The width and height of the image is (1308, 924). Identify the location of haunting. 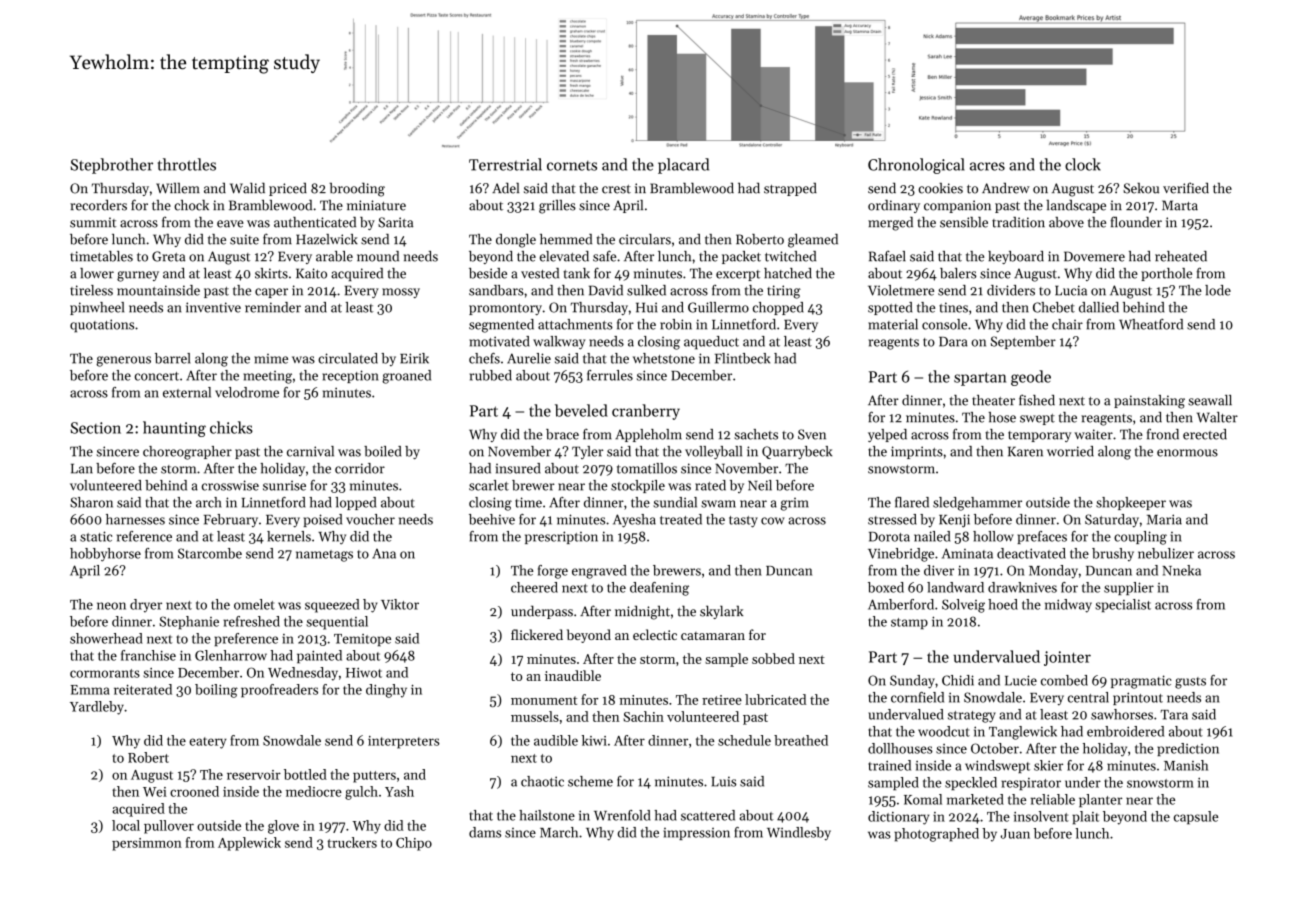
(174, 429).
